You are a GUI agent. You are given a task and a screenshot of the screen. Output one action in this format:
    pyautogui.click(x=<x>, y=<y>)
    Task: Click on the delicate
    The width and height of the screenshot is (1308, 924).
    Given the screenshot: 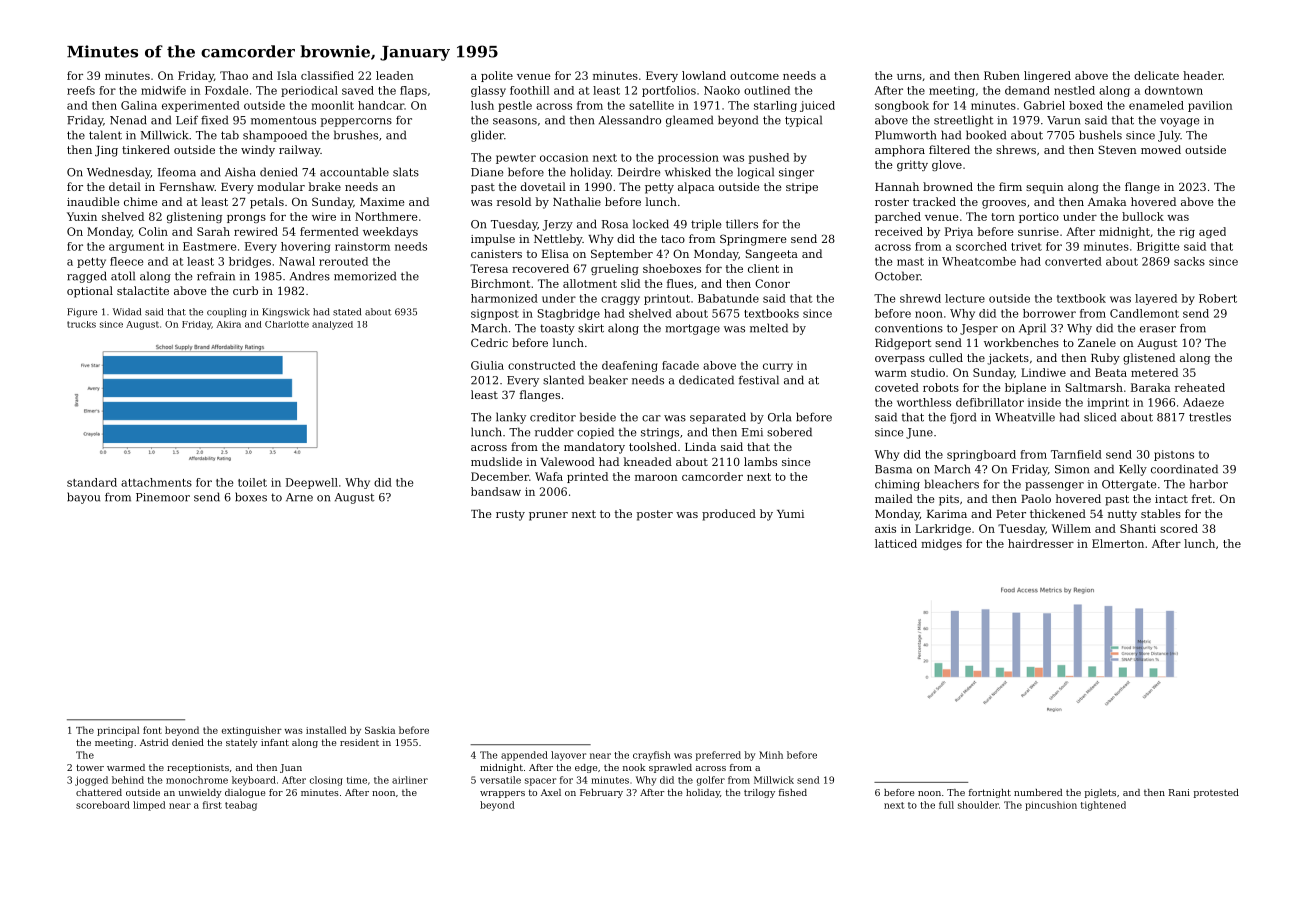 What is the action you would take?
    pyautogui.click(x=1156, y=75)
